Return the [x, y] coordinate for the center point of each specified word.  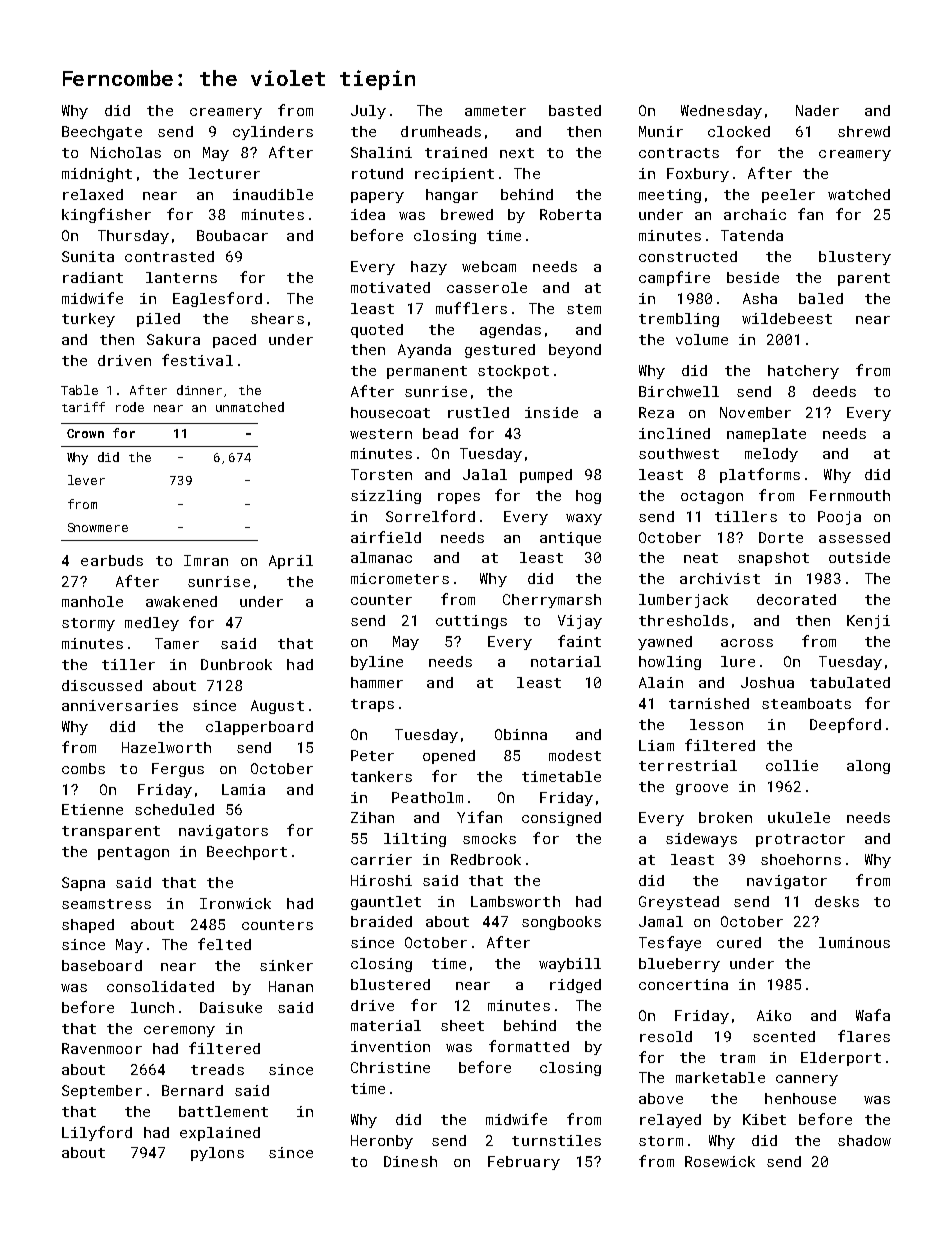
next [517, 153]
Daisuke [231, 1007]
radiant [93, 277]
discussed [102, 685]
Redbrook [486, 859]
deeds [834, 391]
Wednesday [721, 112]
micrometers [400, 578]
